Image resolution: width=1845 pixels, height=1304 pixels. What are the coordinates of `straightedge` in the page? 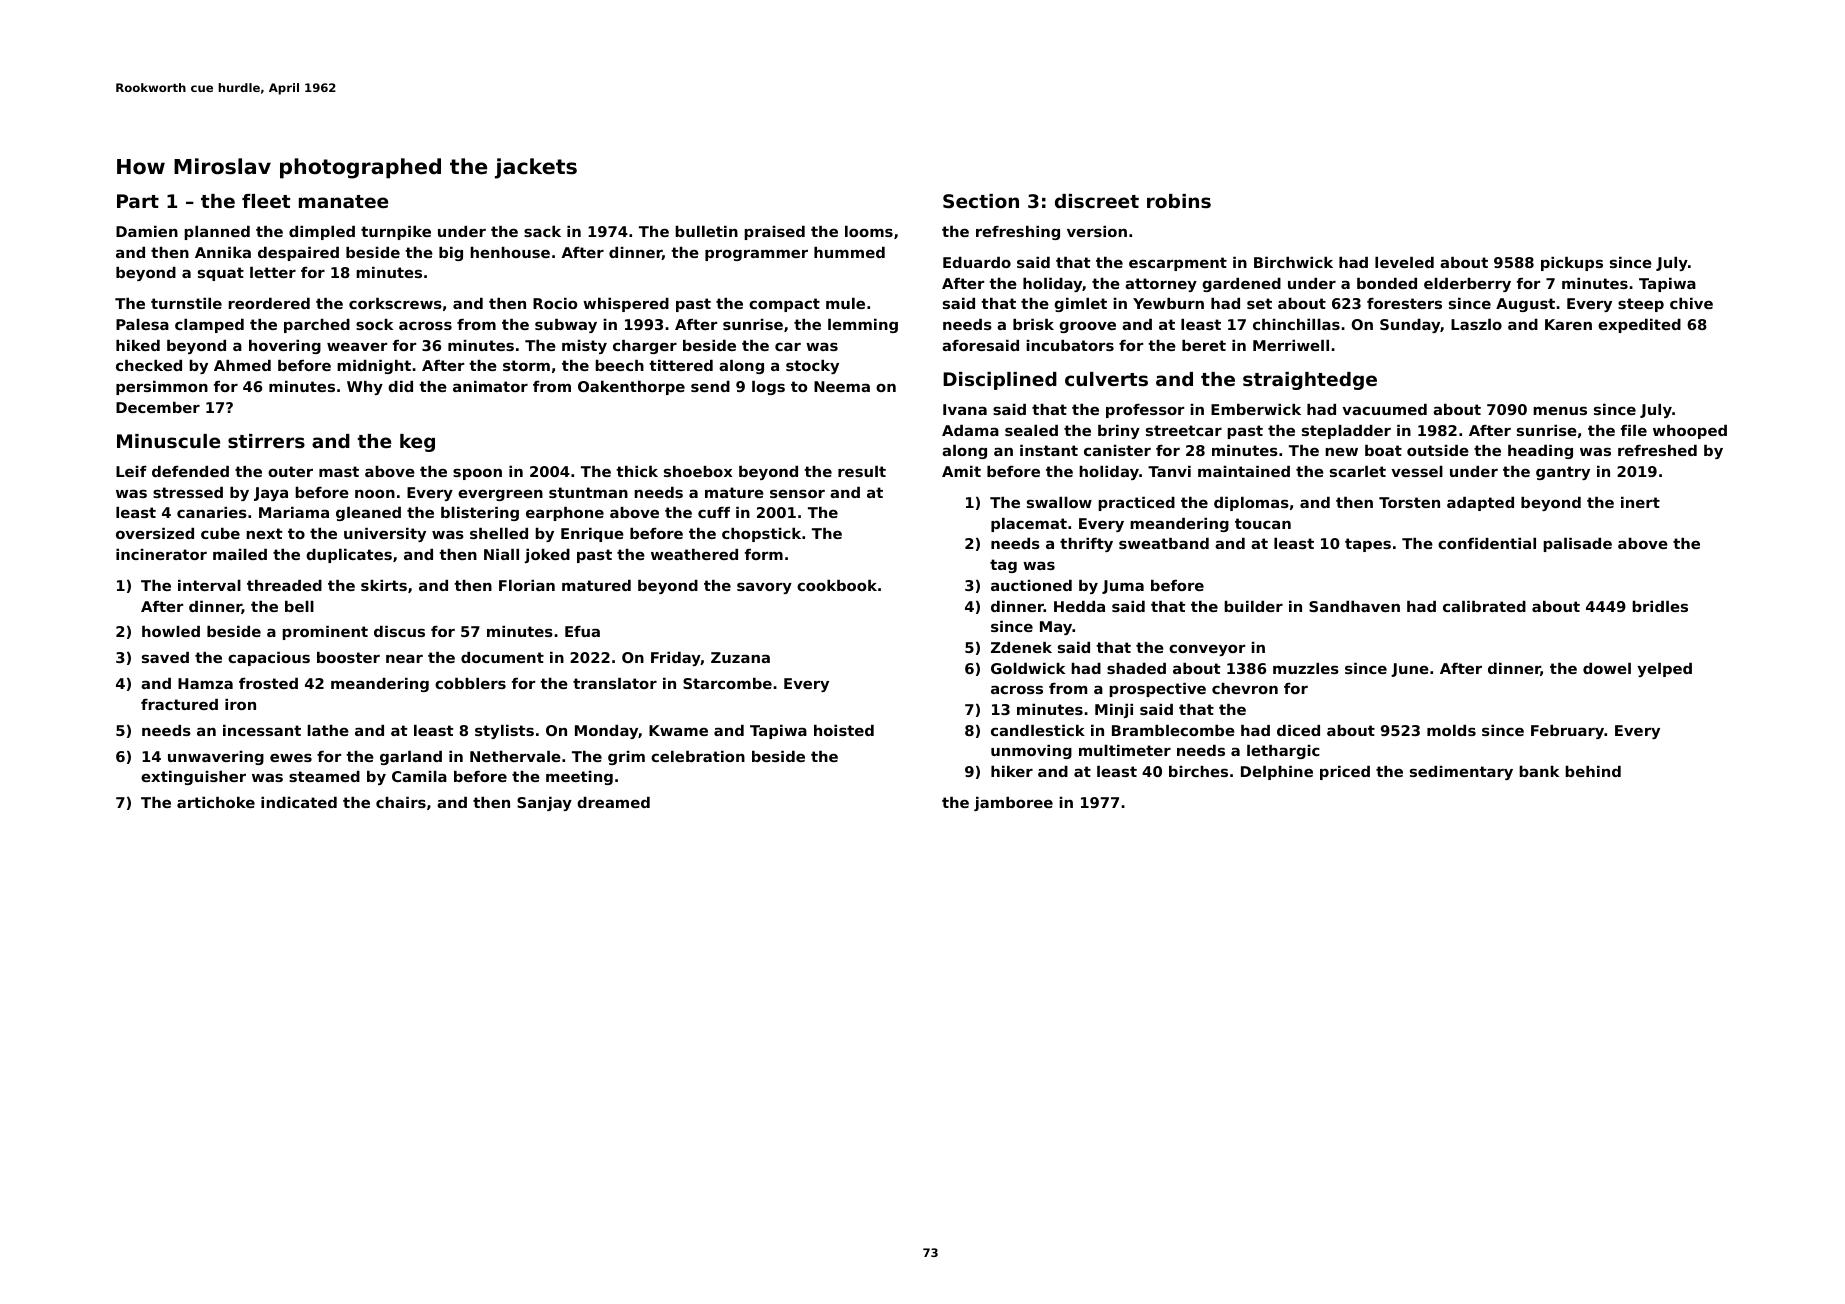 It's located at (1310, 381).
